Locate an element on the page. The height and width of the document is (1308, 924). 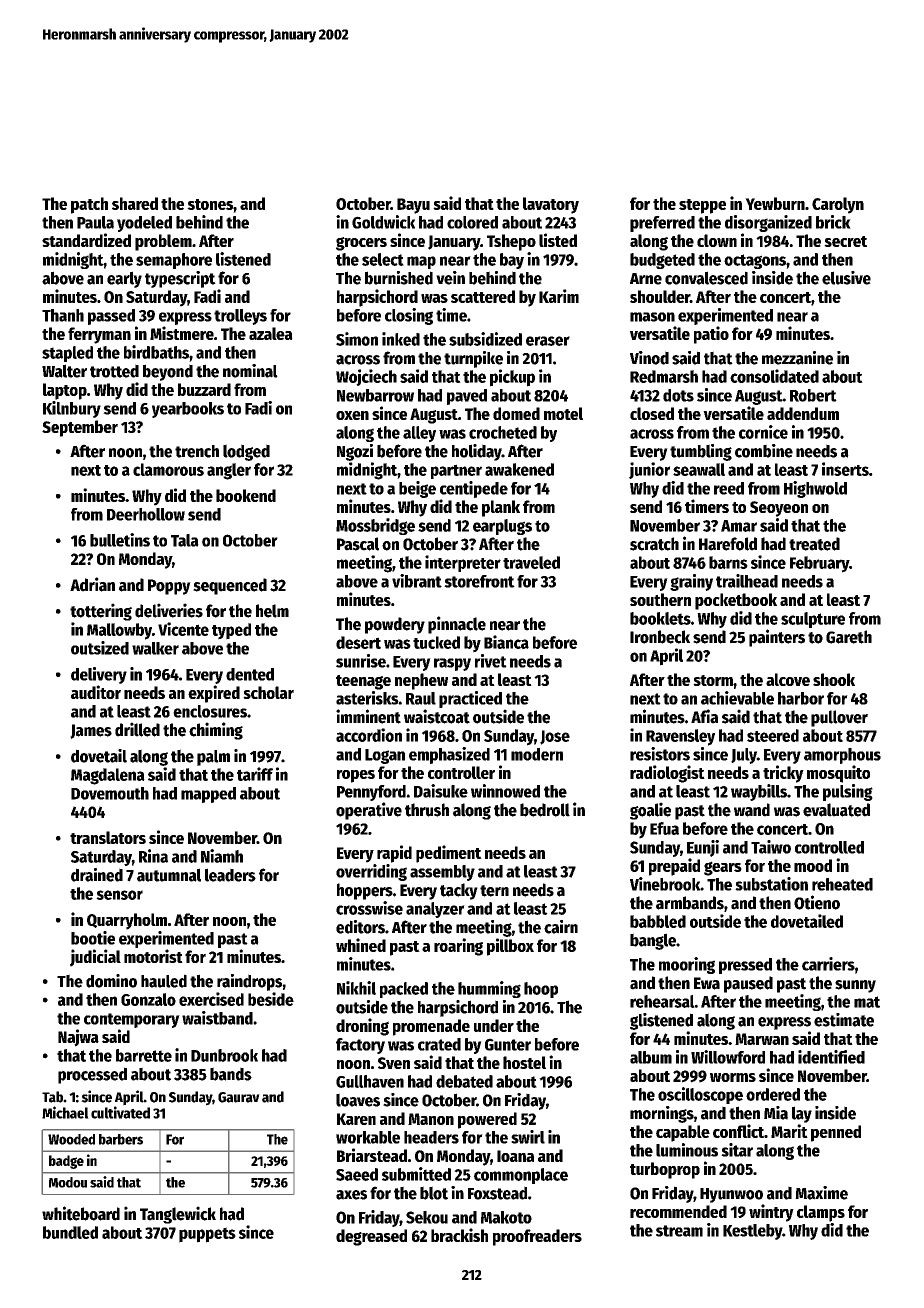
tacky is located at coordinates (459, 891).
